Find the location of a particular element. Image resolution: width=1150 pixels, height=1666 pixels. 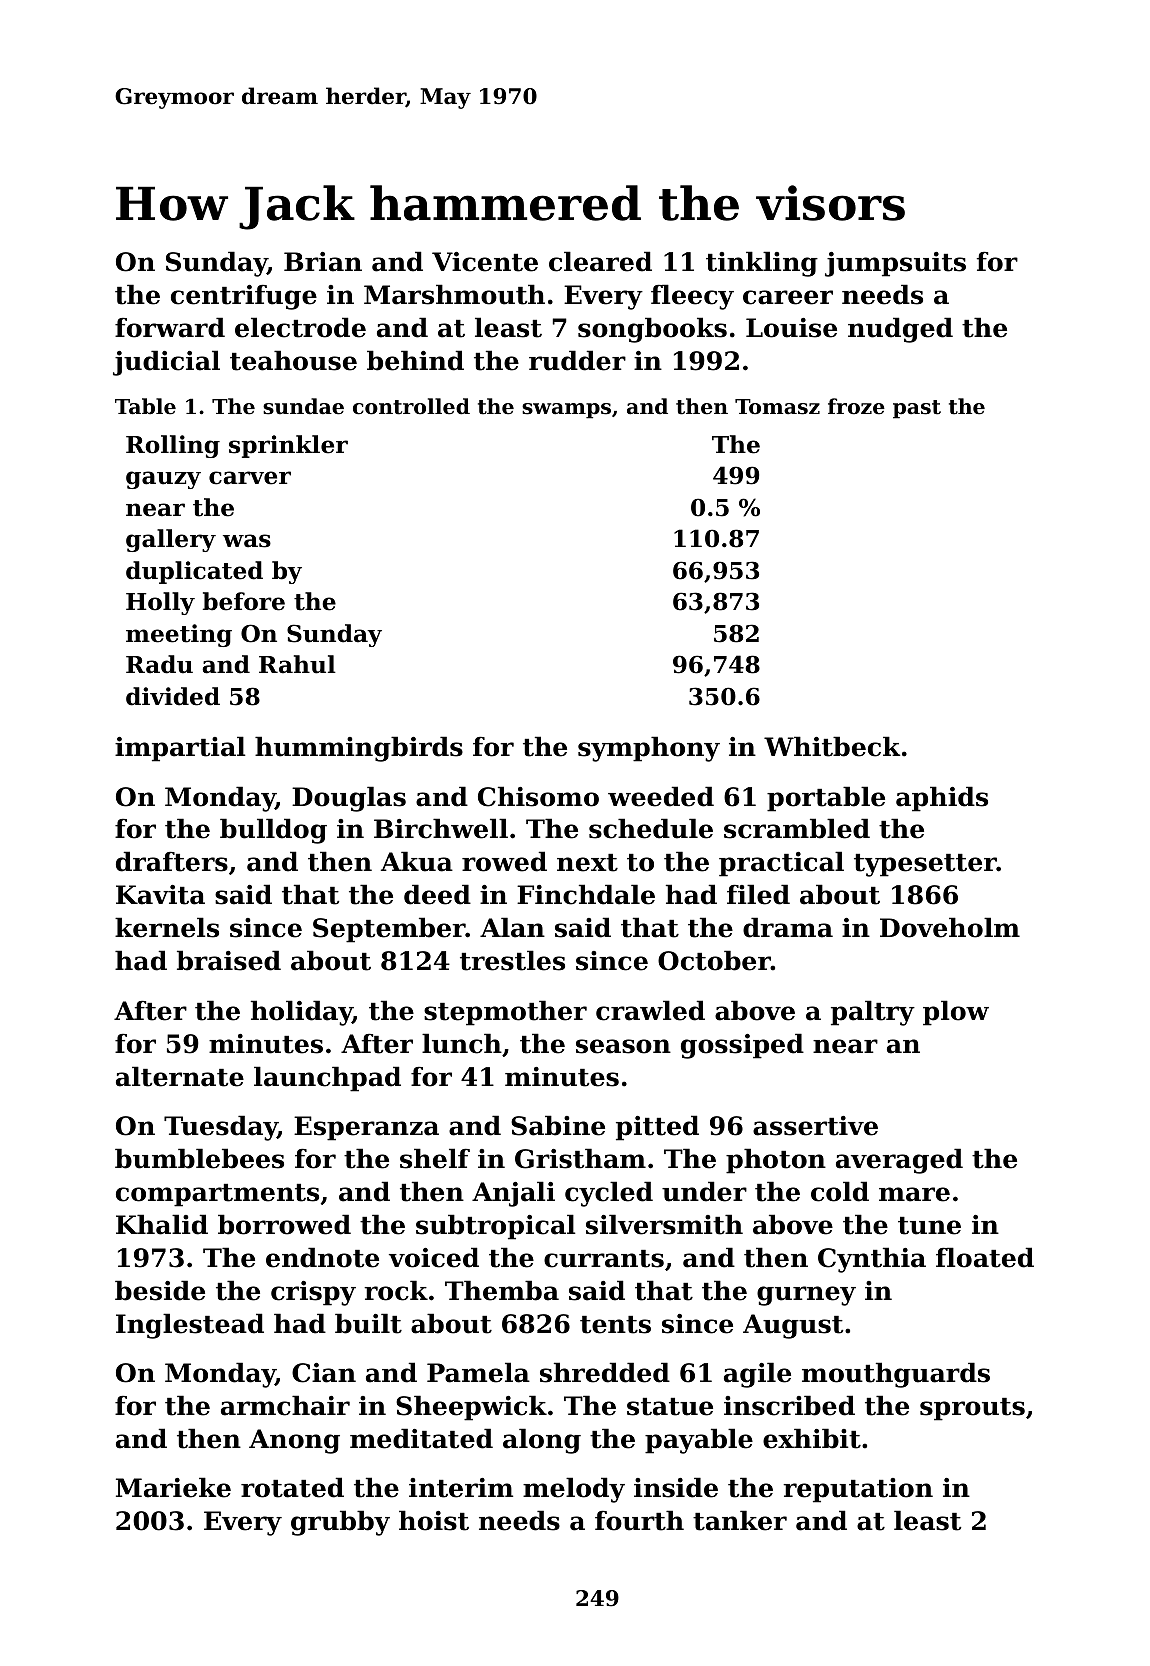

behind is located at coordinates (415, 360).
